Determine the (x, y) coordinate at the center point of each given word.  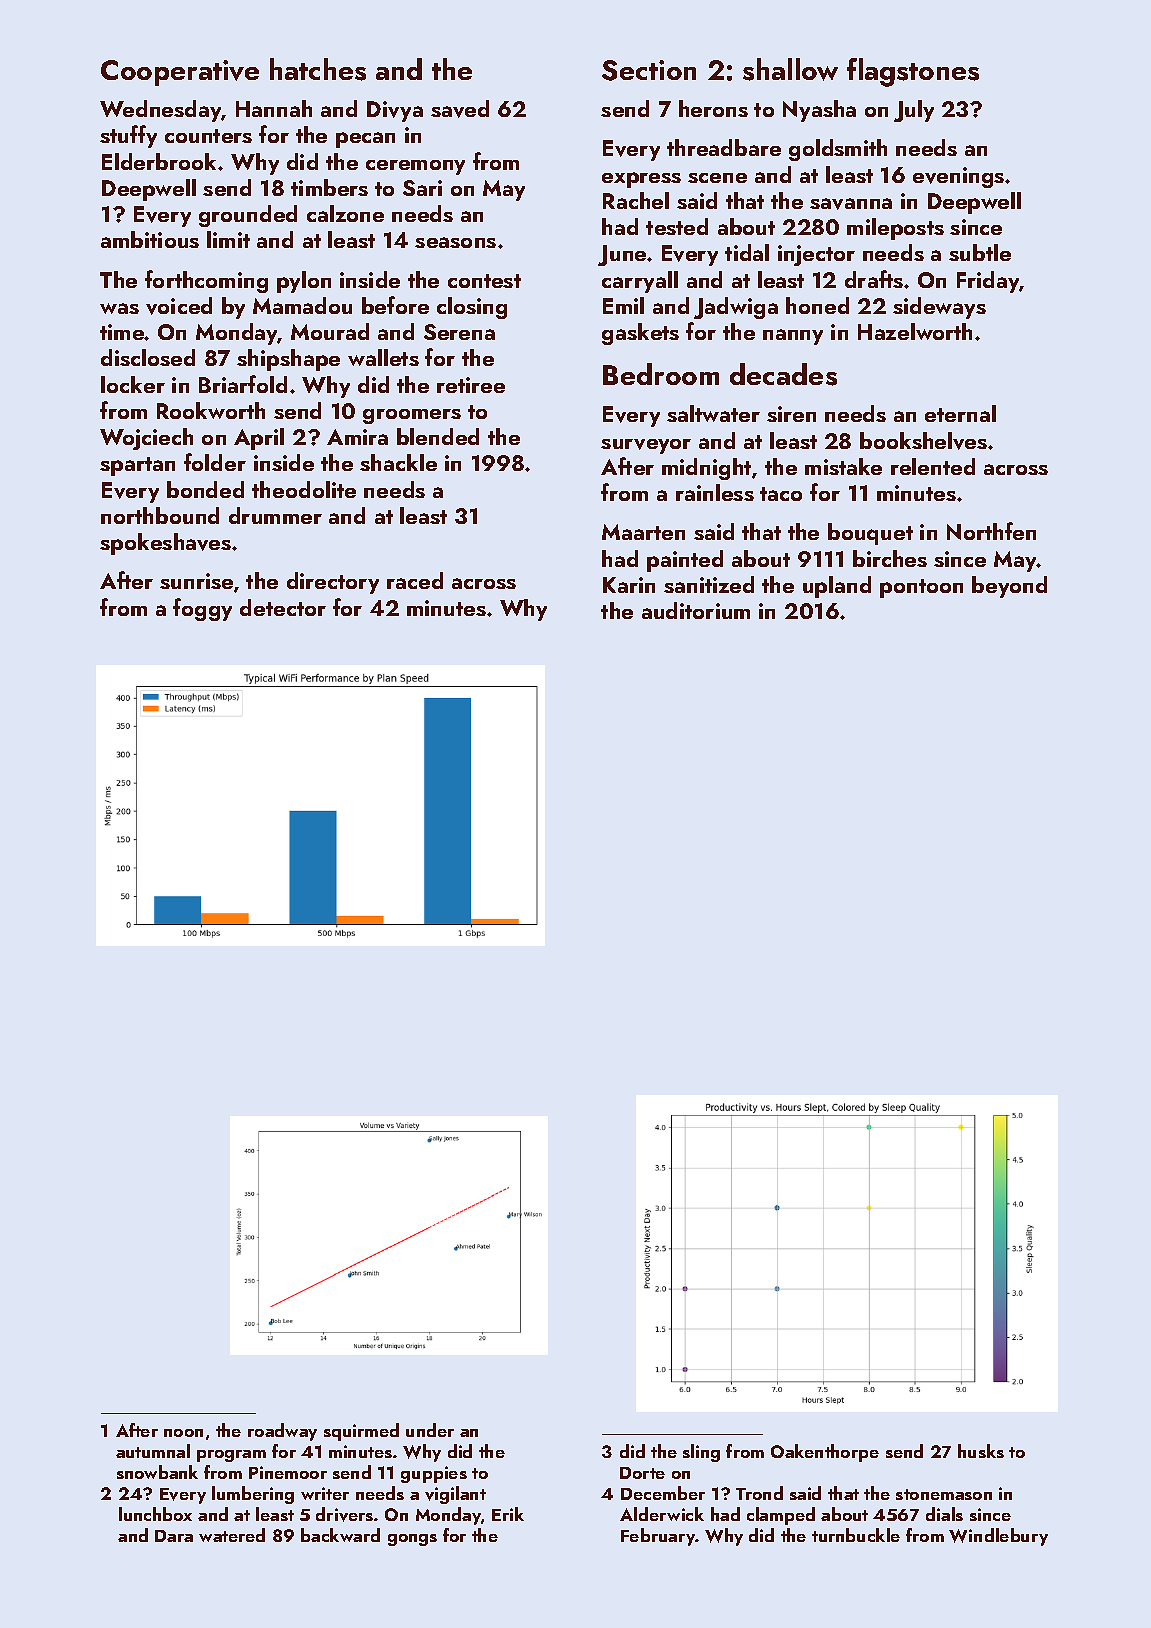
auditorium (696, 610)
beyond (1009, 587)
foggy (202, 609)
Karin (629, 585)
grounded (248, 216)
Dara (174, 1536)
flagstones (913, 72)
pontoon (921, 588)
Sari (422, 188)
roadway (282, 1432)
